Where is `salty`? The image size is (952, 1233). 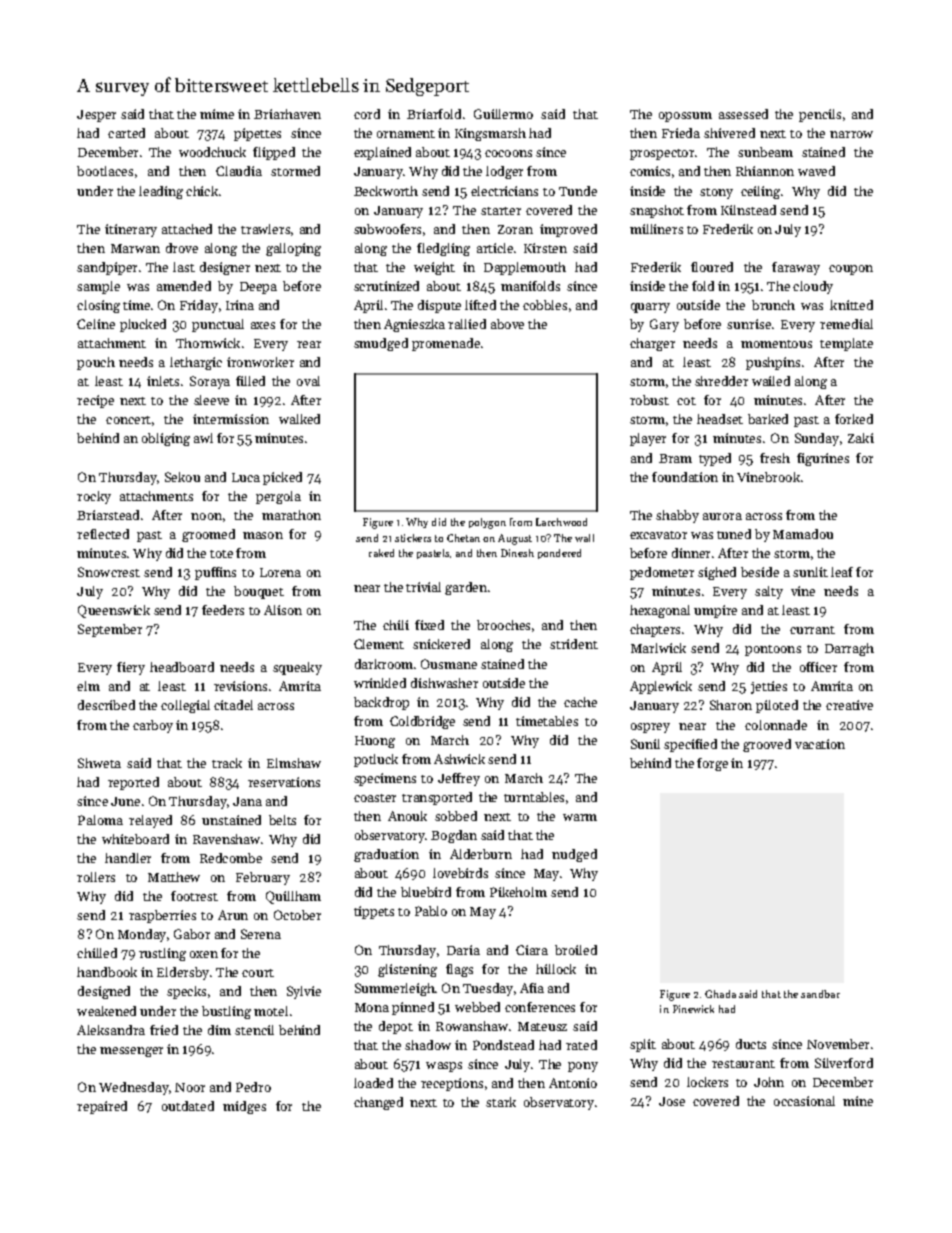
salty is located at coordinates (769, 592).
